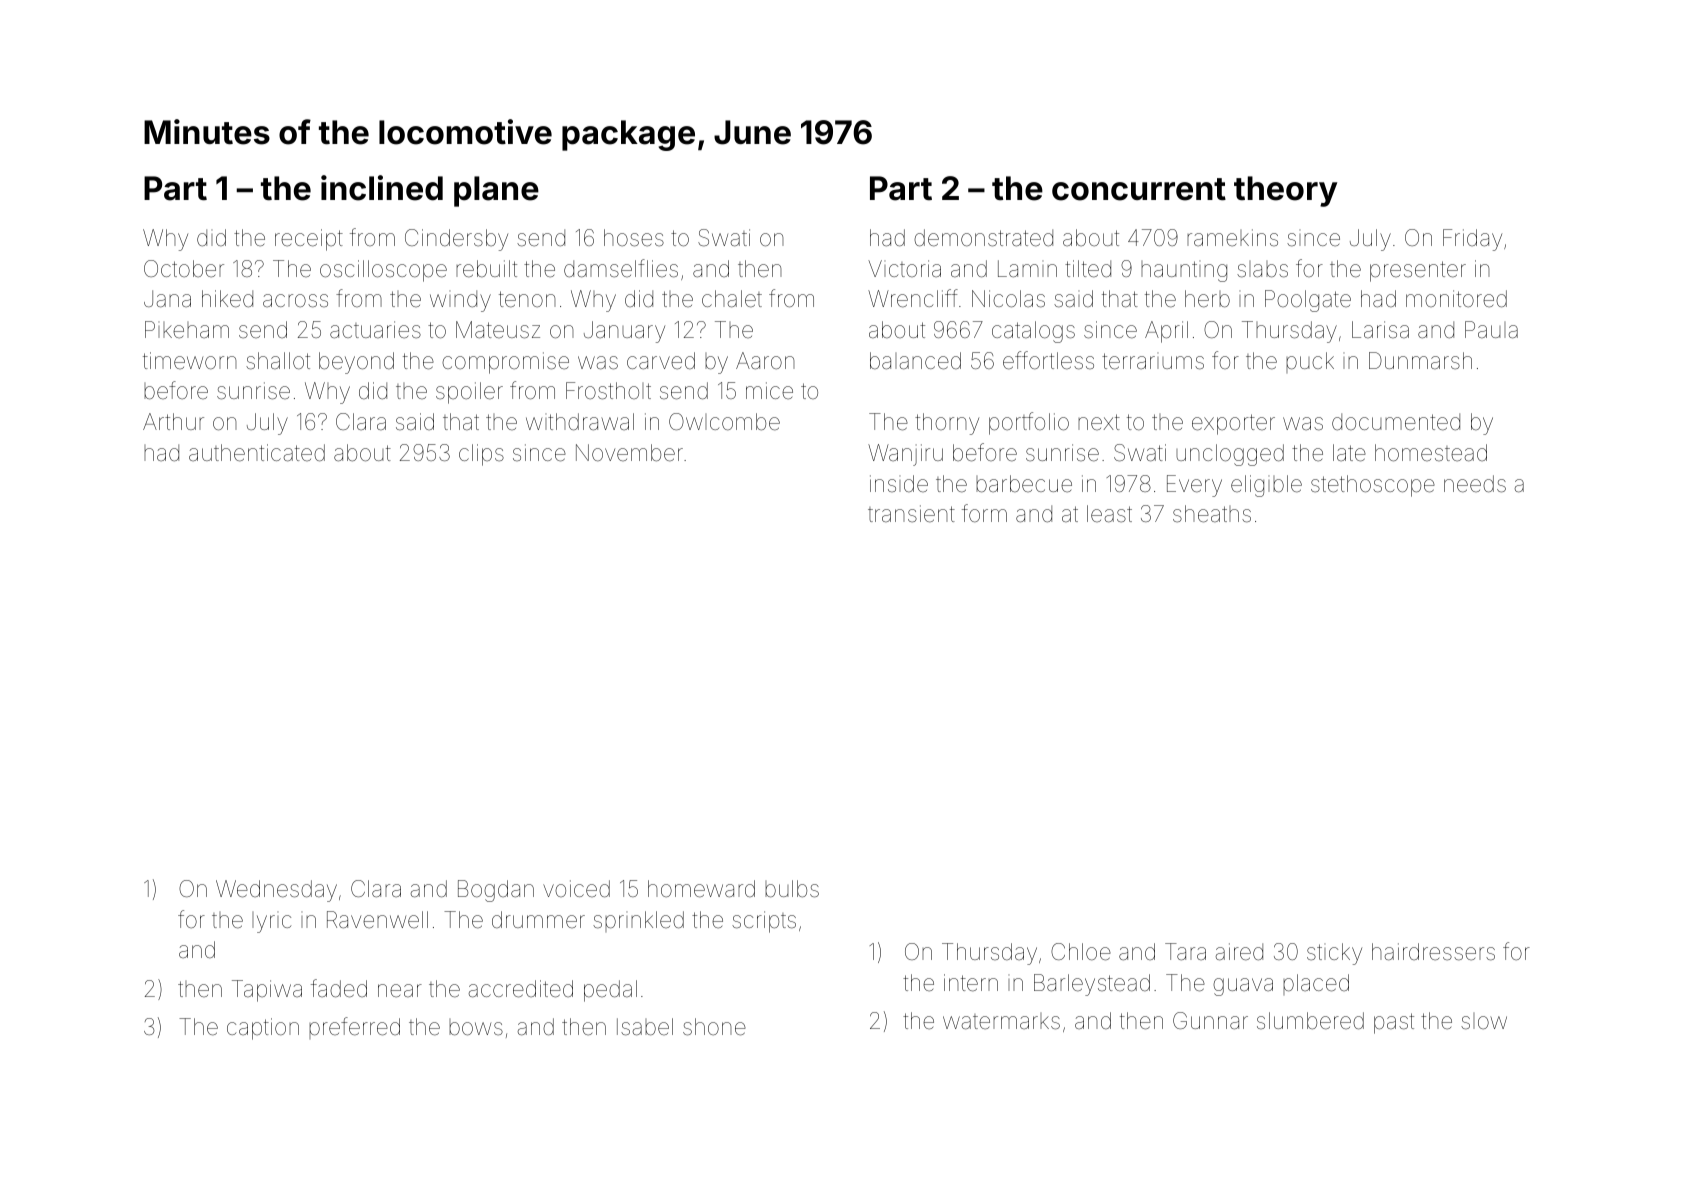 This image has height=1196, width=1692. I want to click on lyric, so click(271, 922).
